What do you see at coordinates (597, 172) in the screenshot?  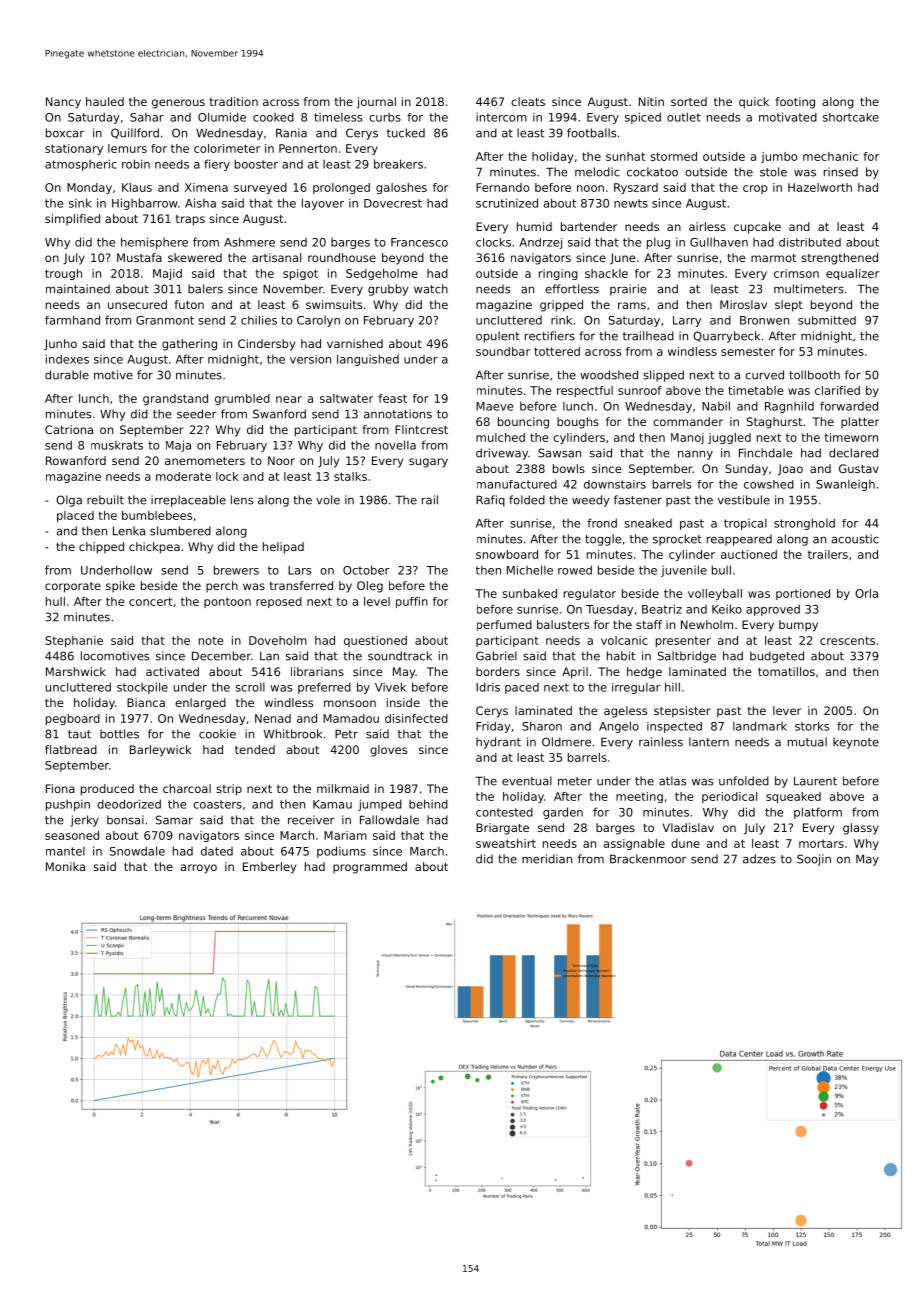 I see `melodic` at bounding box center [597, 172].
